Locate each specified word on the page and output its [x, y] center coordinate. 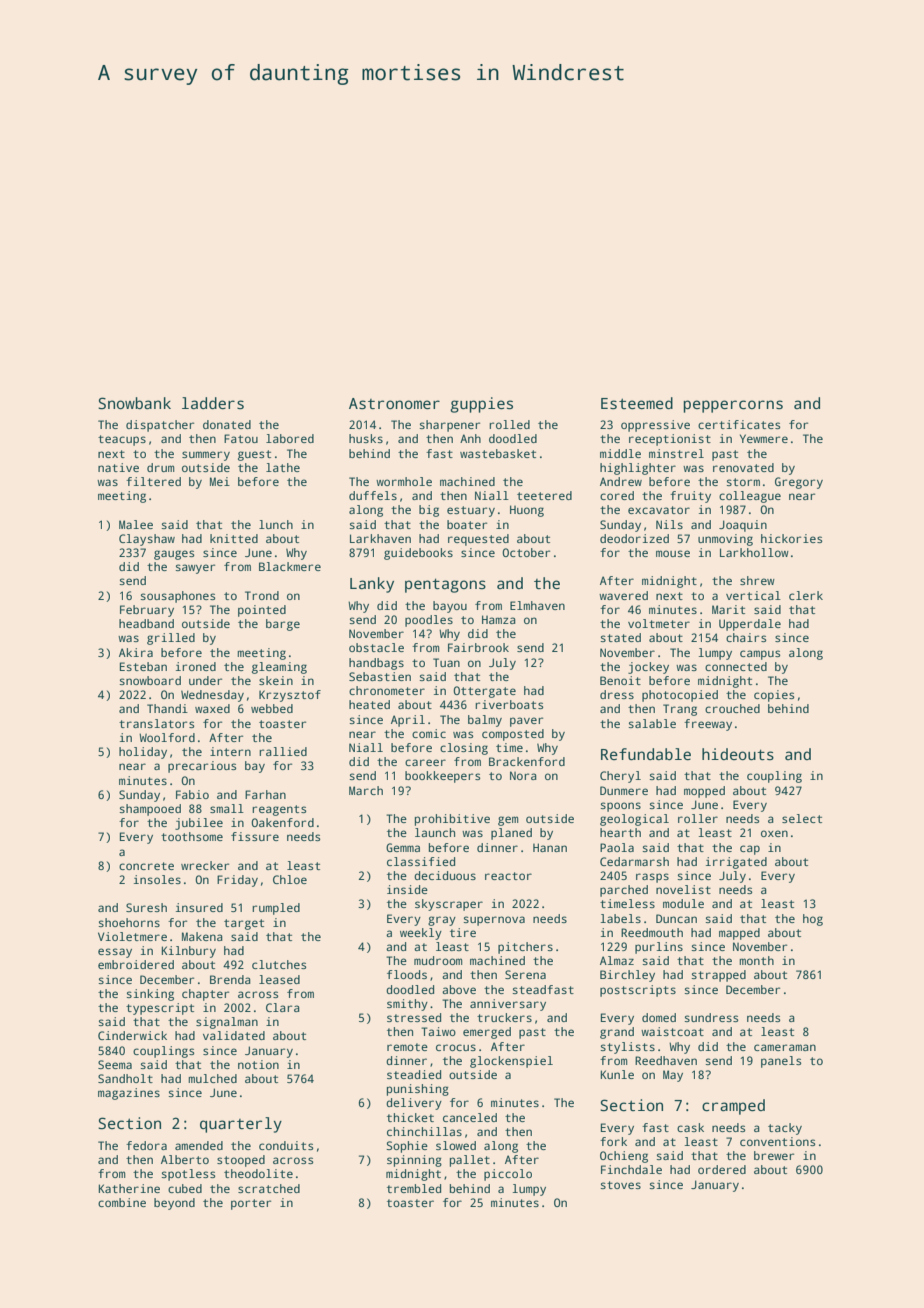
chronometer [387, 690]
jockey [648, 668]
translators [156, 723]
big [429, 511]
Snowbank [134, 403]
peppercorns [733, 406]
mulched [212, 1078]
